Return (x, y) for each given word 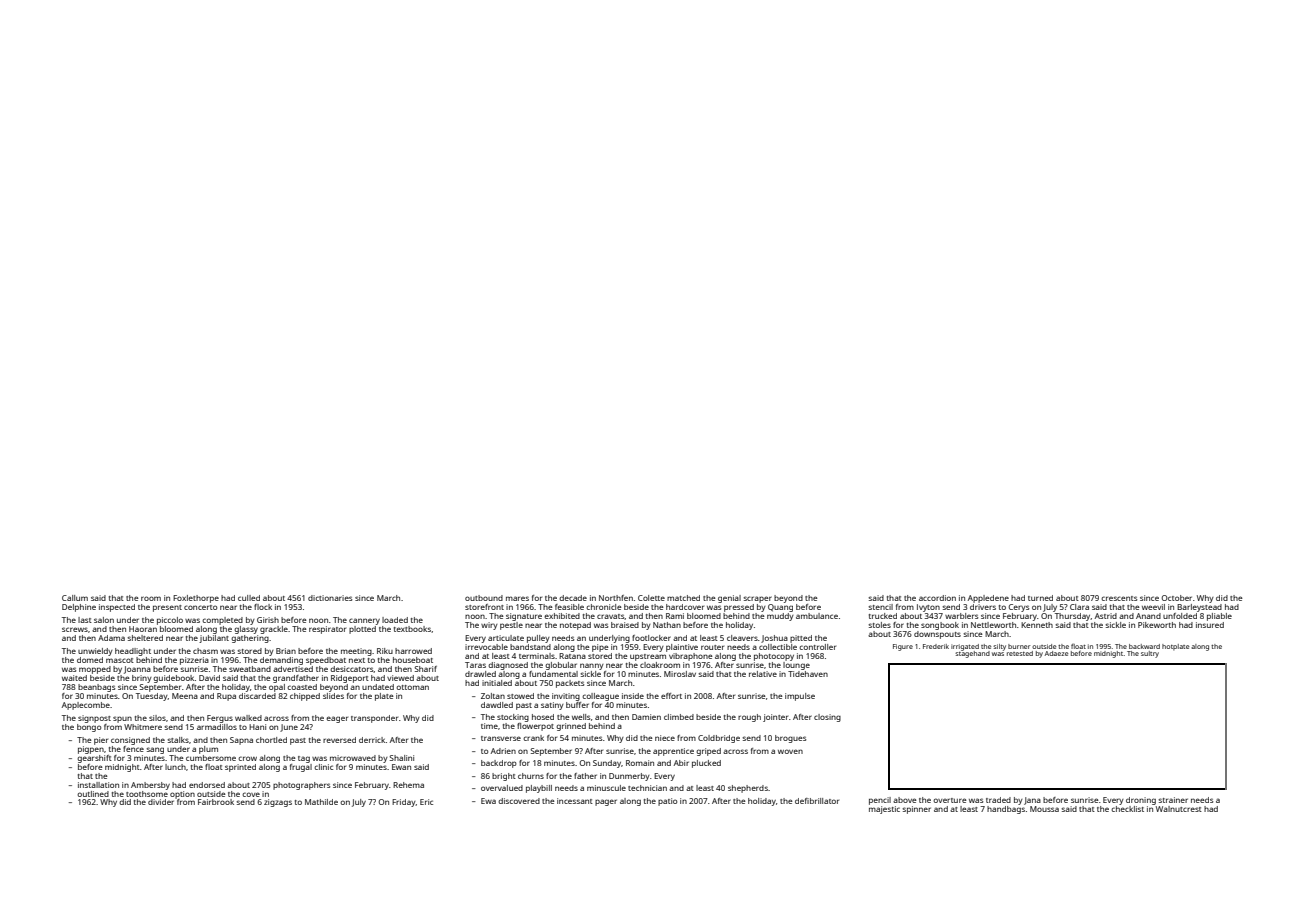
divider (161, 802)
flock (263, 607)
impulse (800, 697)
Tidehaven (808, 674)
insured (1210, 625)
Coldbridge (719, 739)
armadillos (217, 727)
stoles (879, 625)
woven (790, 751)
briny (142, 679)
